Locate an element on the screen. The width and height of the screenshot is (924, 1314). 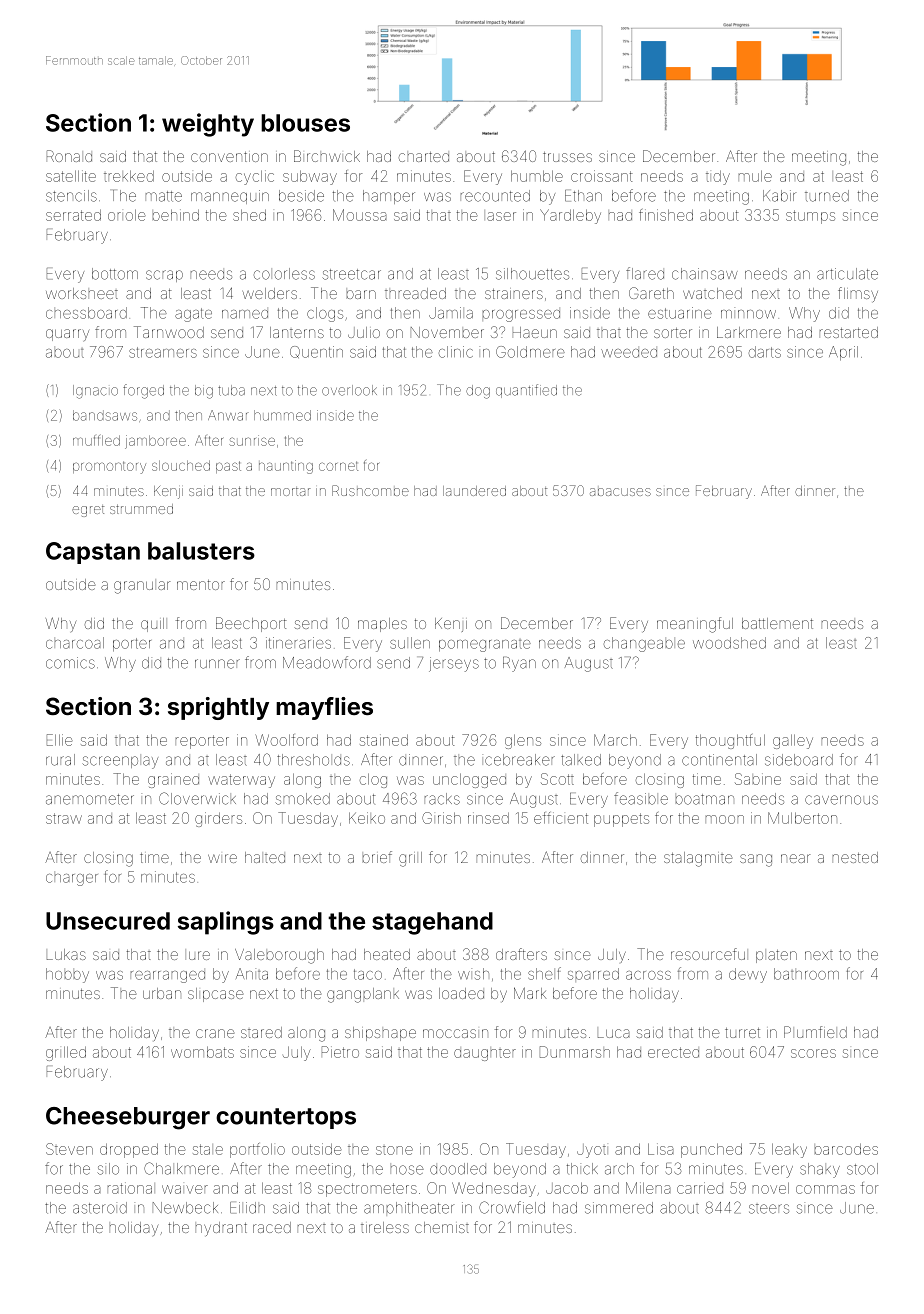
racks is located at coordinates (442, 799).
